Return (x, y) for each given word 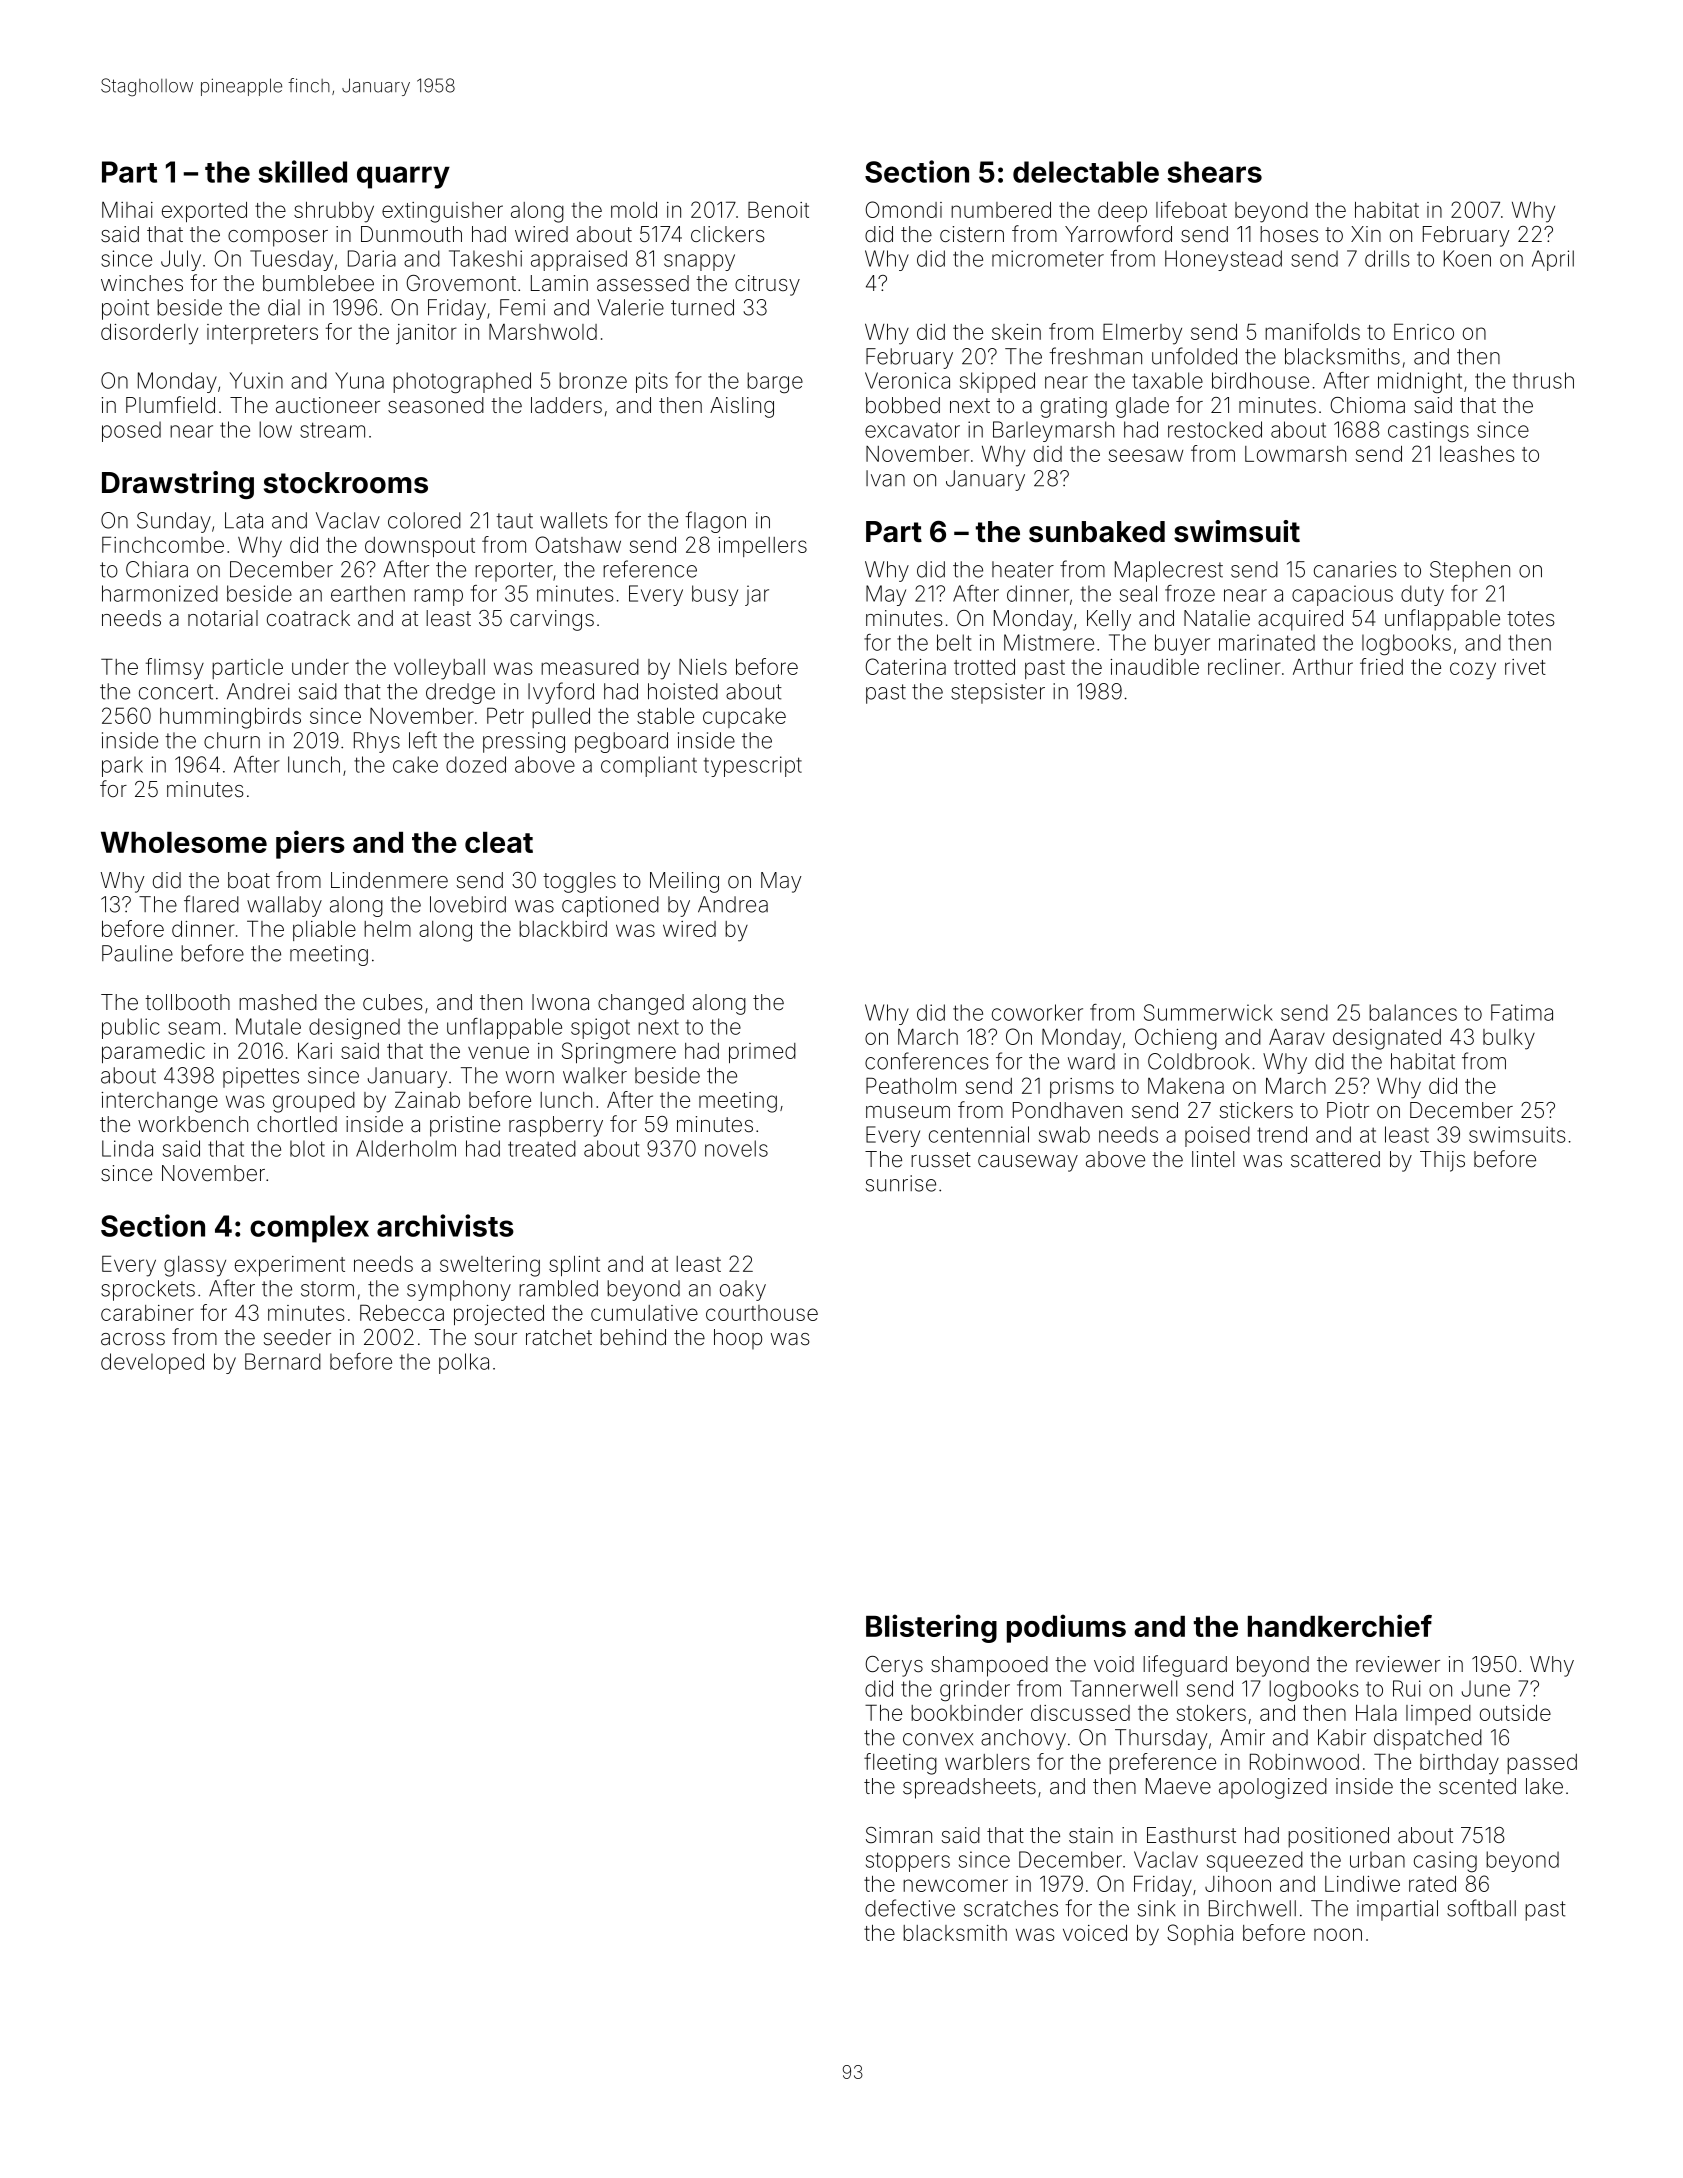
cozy (1473, 671)
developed (152, 1363)
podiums (1066, 1628)
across (133, 1339)
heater (1023, 569)
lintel (1213, 1159)
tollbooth (187, 1002)
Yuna (359, 380)
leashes (1477, 454)
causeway (1028, 1163)
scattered (1335, 1159)
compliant (649, 766)
